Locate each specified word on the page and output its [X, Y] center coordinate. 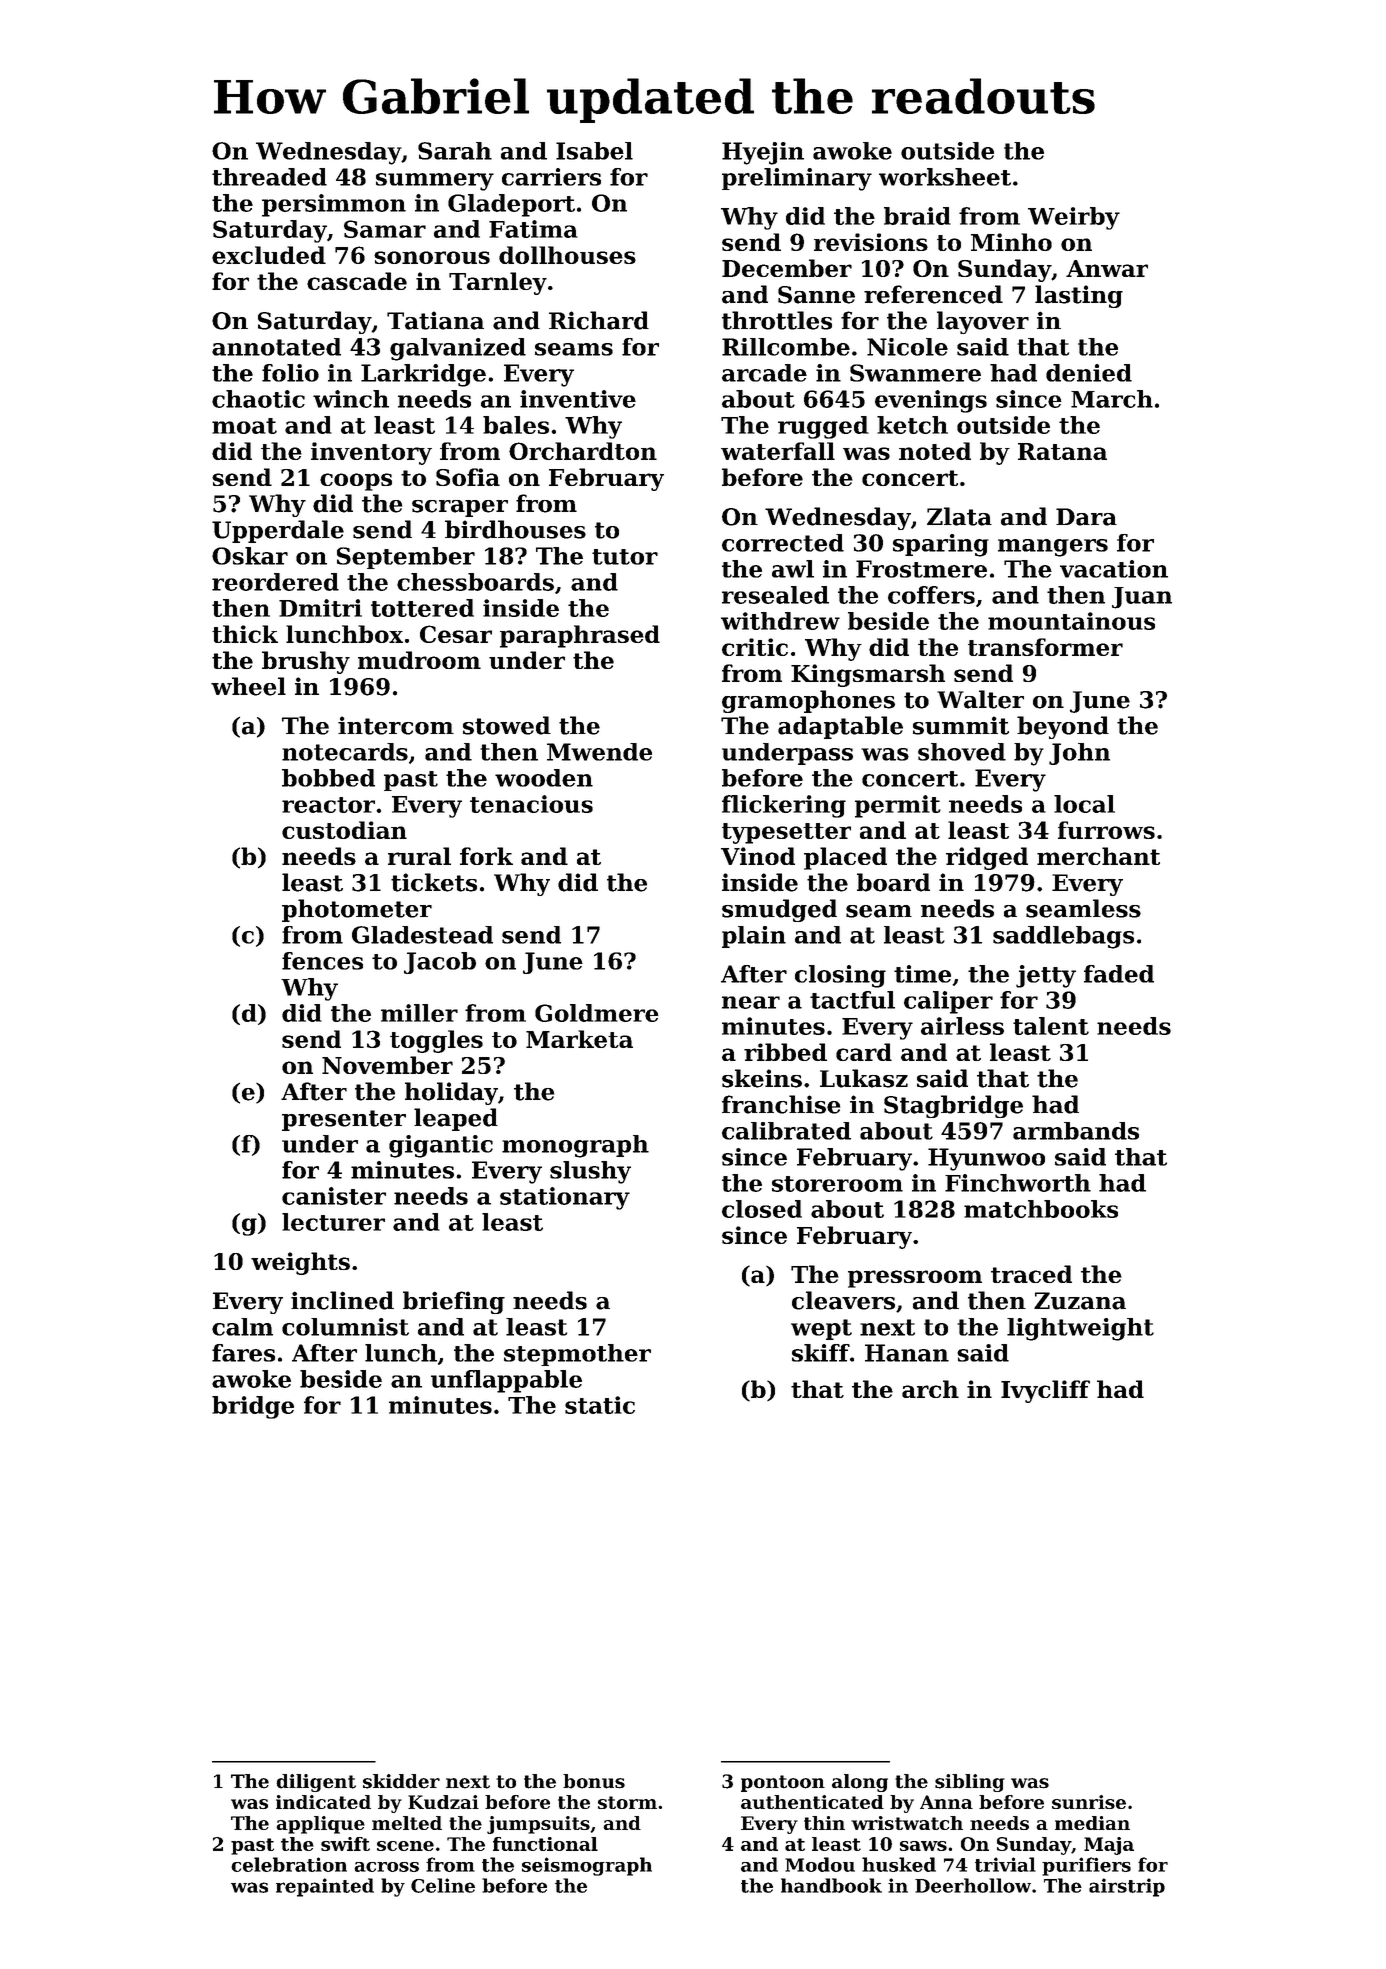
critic [755, 647]
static [600, 1405]
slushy [590, 1172]
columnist [345, 1327]
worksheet [945, 177]
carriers [551, 177]
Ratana [1062, 451]
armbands [1076, 1131]
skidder [401, 1781]
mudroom [419, 660]
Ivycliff [1045, 1391]
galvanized [458, 349]
